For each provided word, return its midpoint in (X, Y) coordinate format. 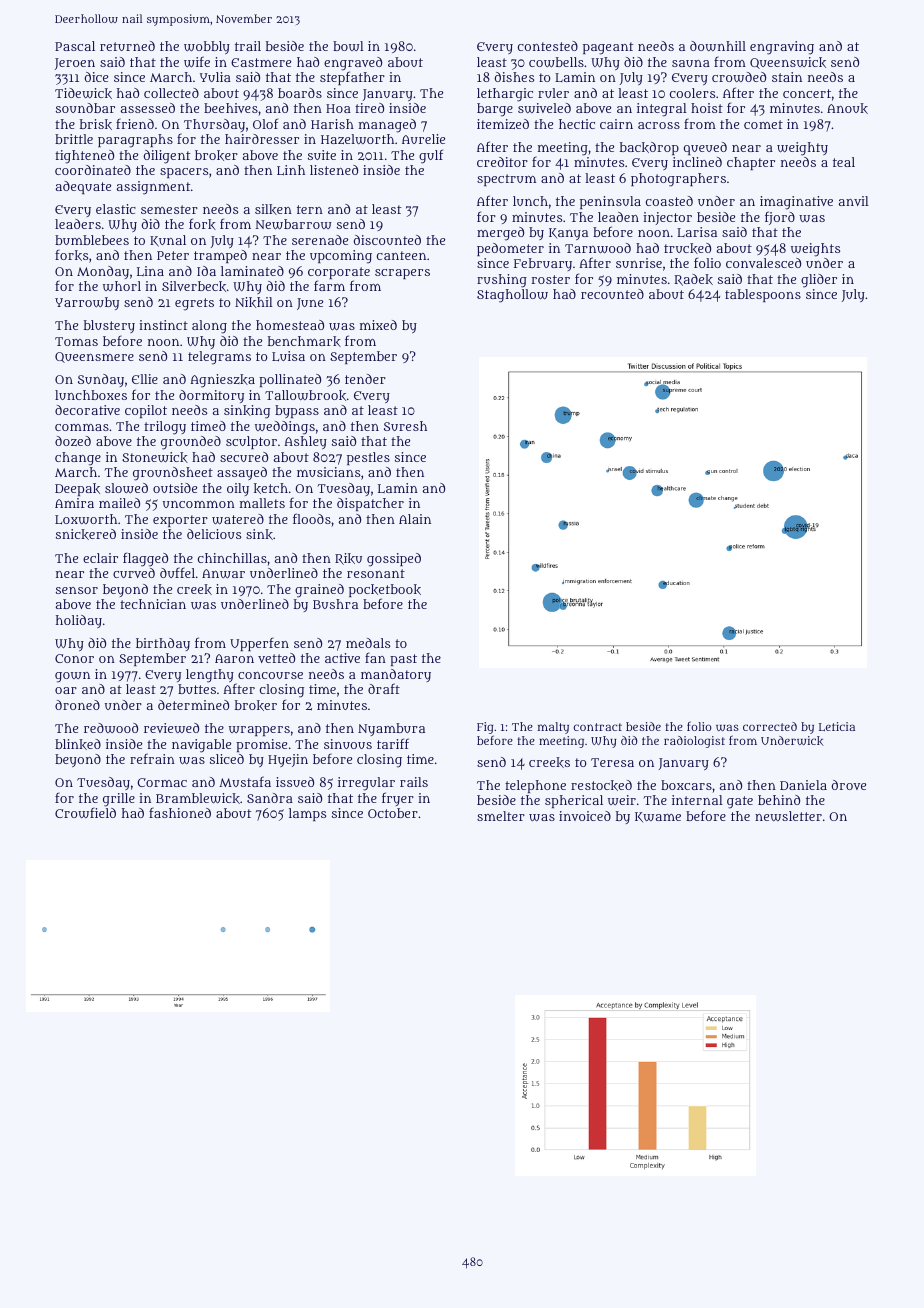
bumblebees (92, 240)
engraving (782, 48)
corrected (770, 726)
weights (815, 250)
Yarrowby (87, 303)
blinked (78, 744)
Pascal (75, 46)
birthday (163, 644)
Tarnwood (598, 248)
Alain (415, 519)
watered (238, 519)
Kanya (568, 234)
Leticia (837, 726)
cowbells (556, 62)
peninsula (610, 202)
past (403, 660)
